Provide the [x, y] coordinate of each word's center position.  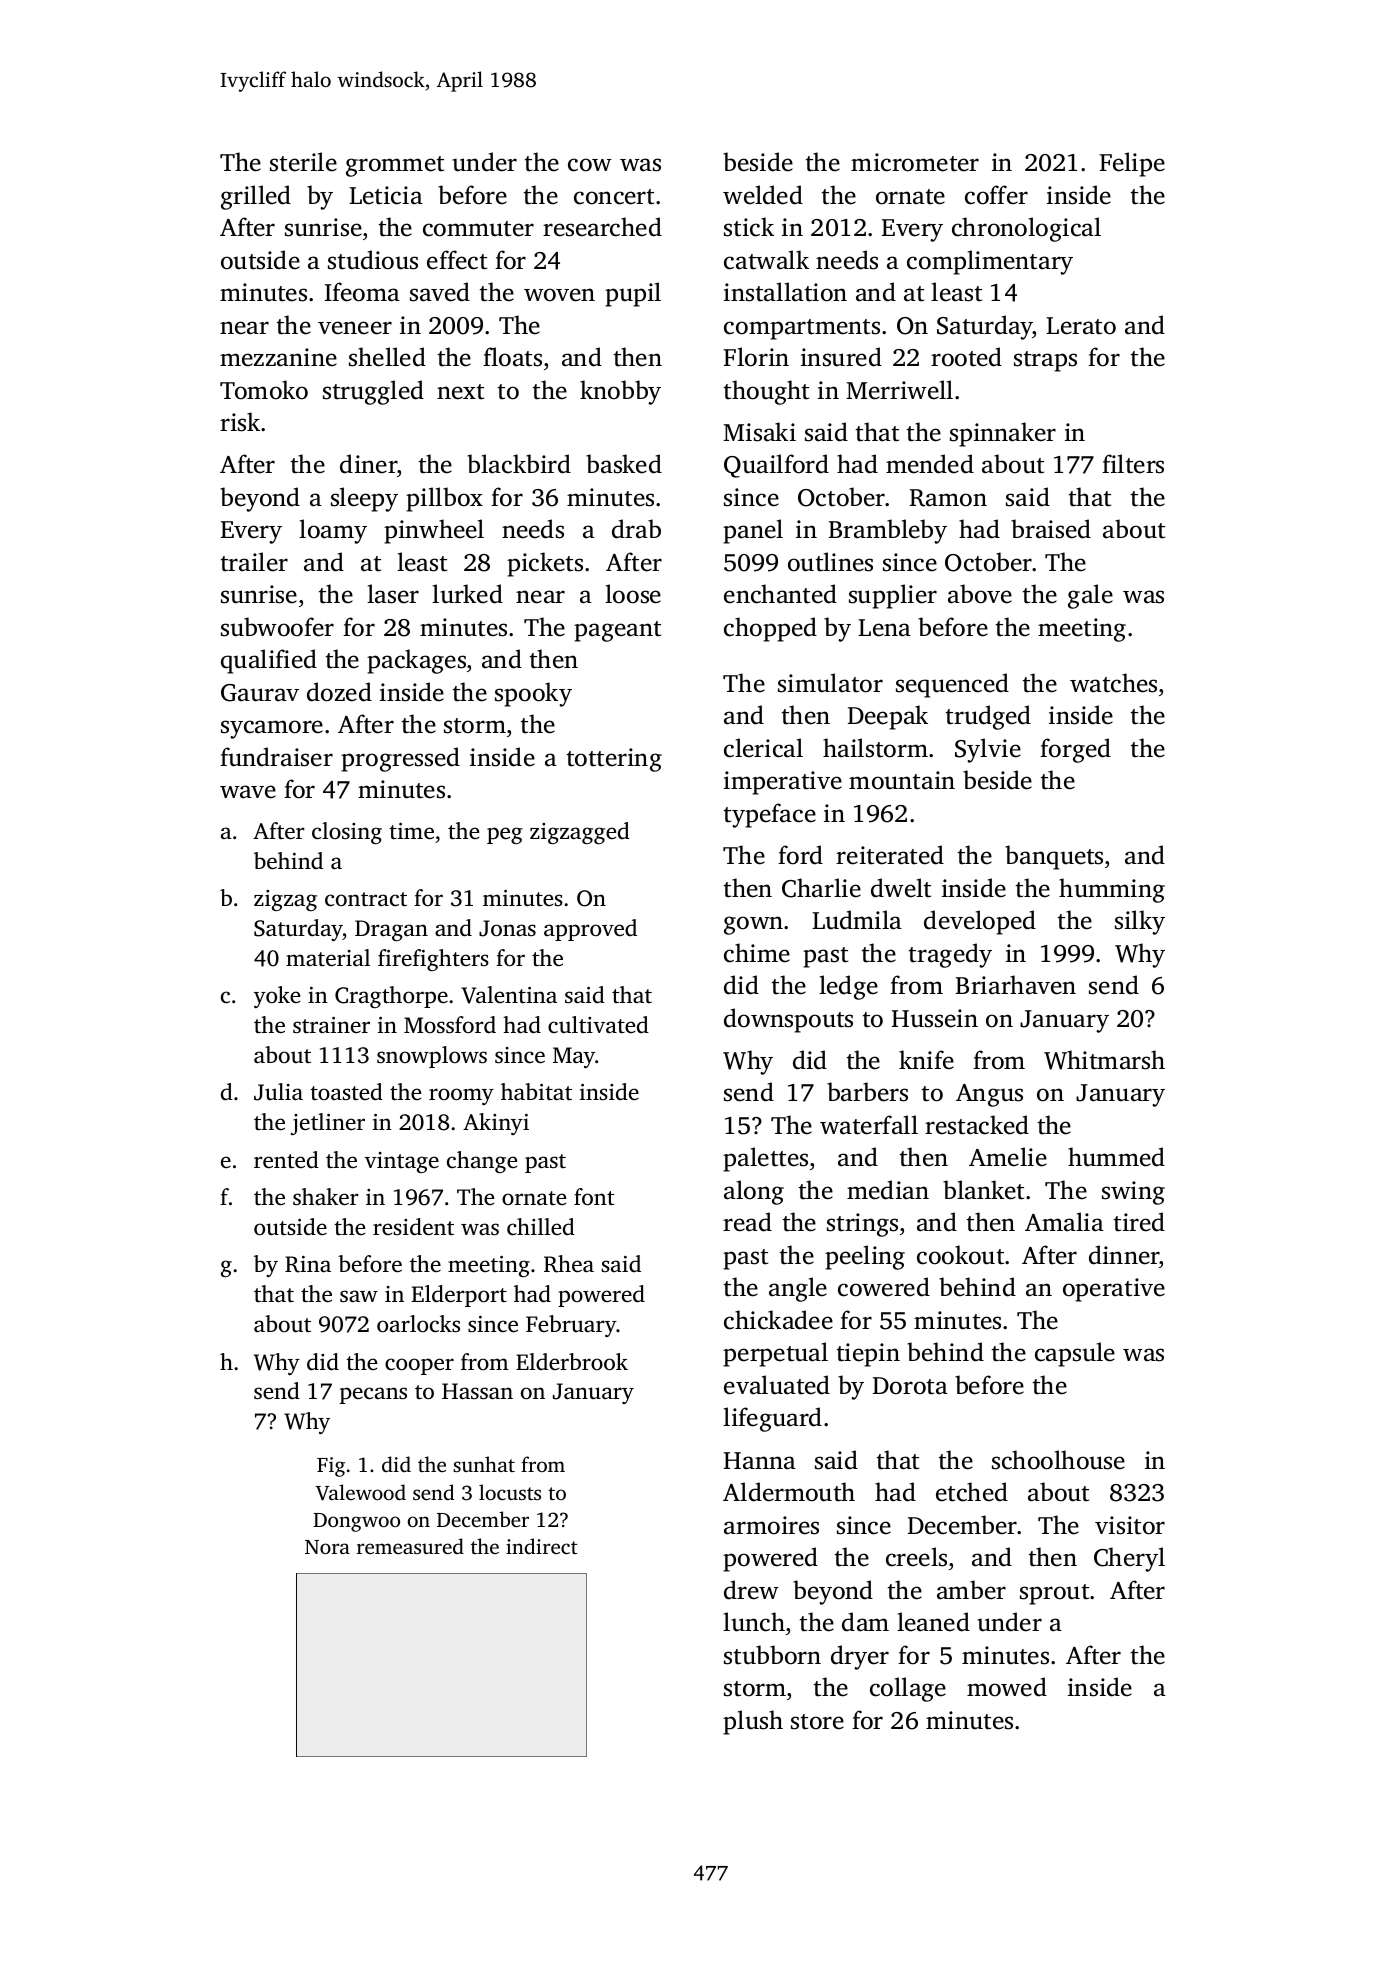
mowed [1007, 1687]
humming [1112, 890]
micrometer [915, 162]
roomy [461, 1096]
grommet [395, 166]
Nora [327, 1547]
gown [753, 925]
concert [614, 197]
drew [751, 1590]
